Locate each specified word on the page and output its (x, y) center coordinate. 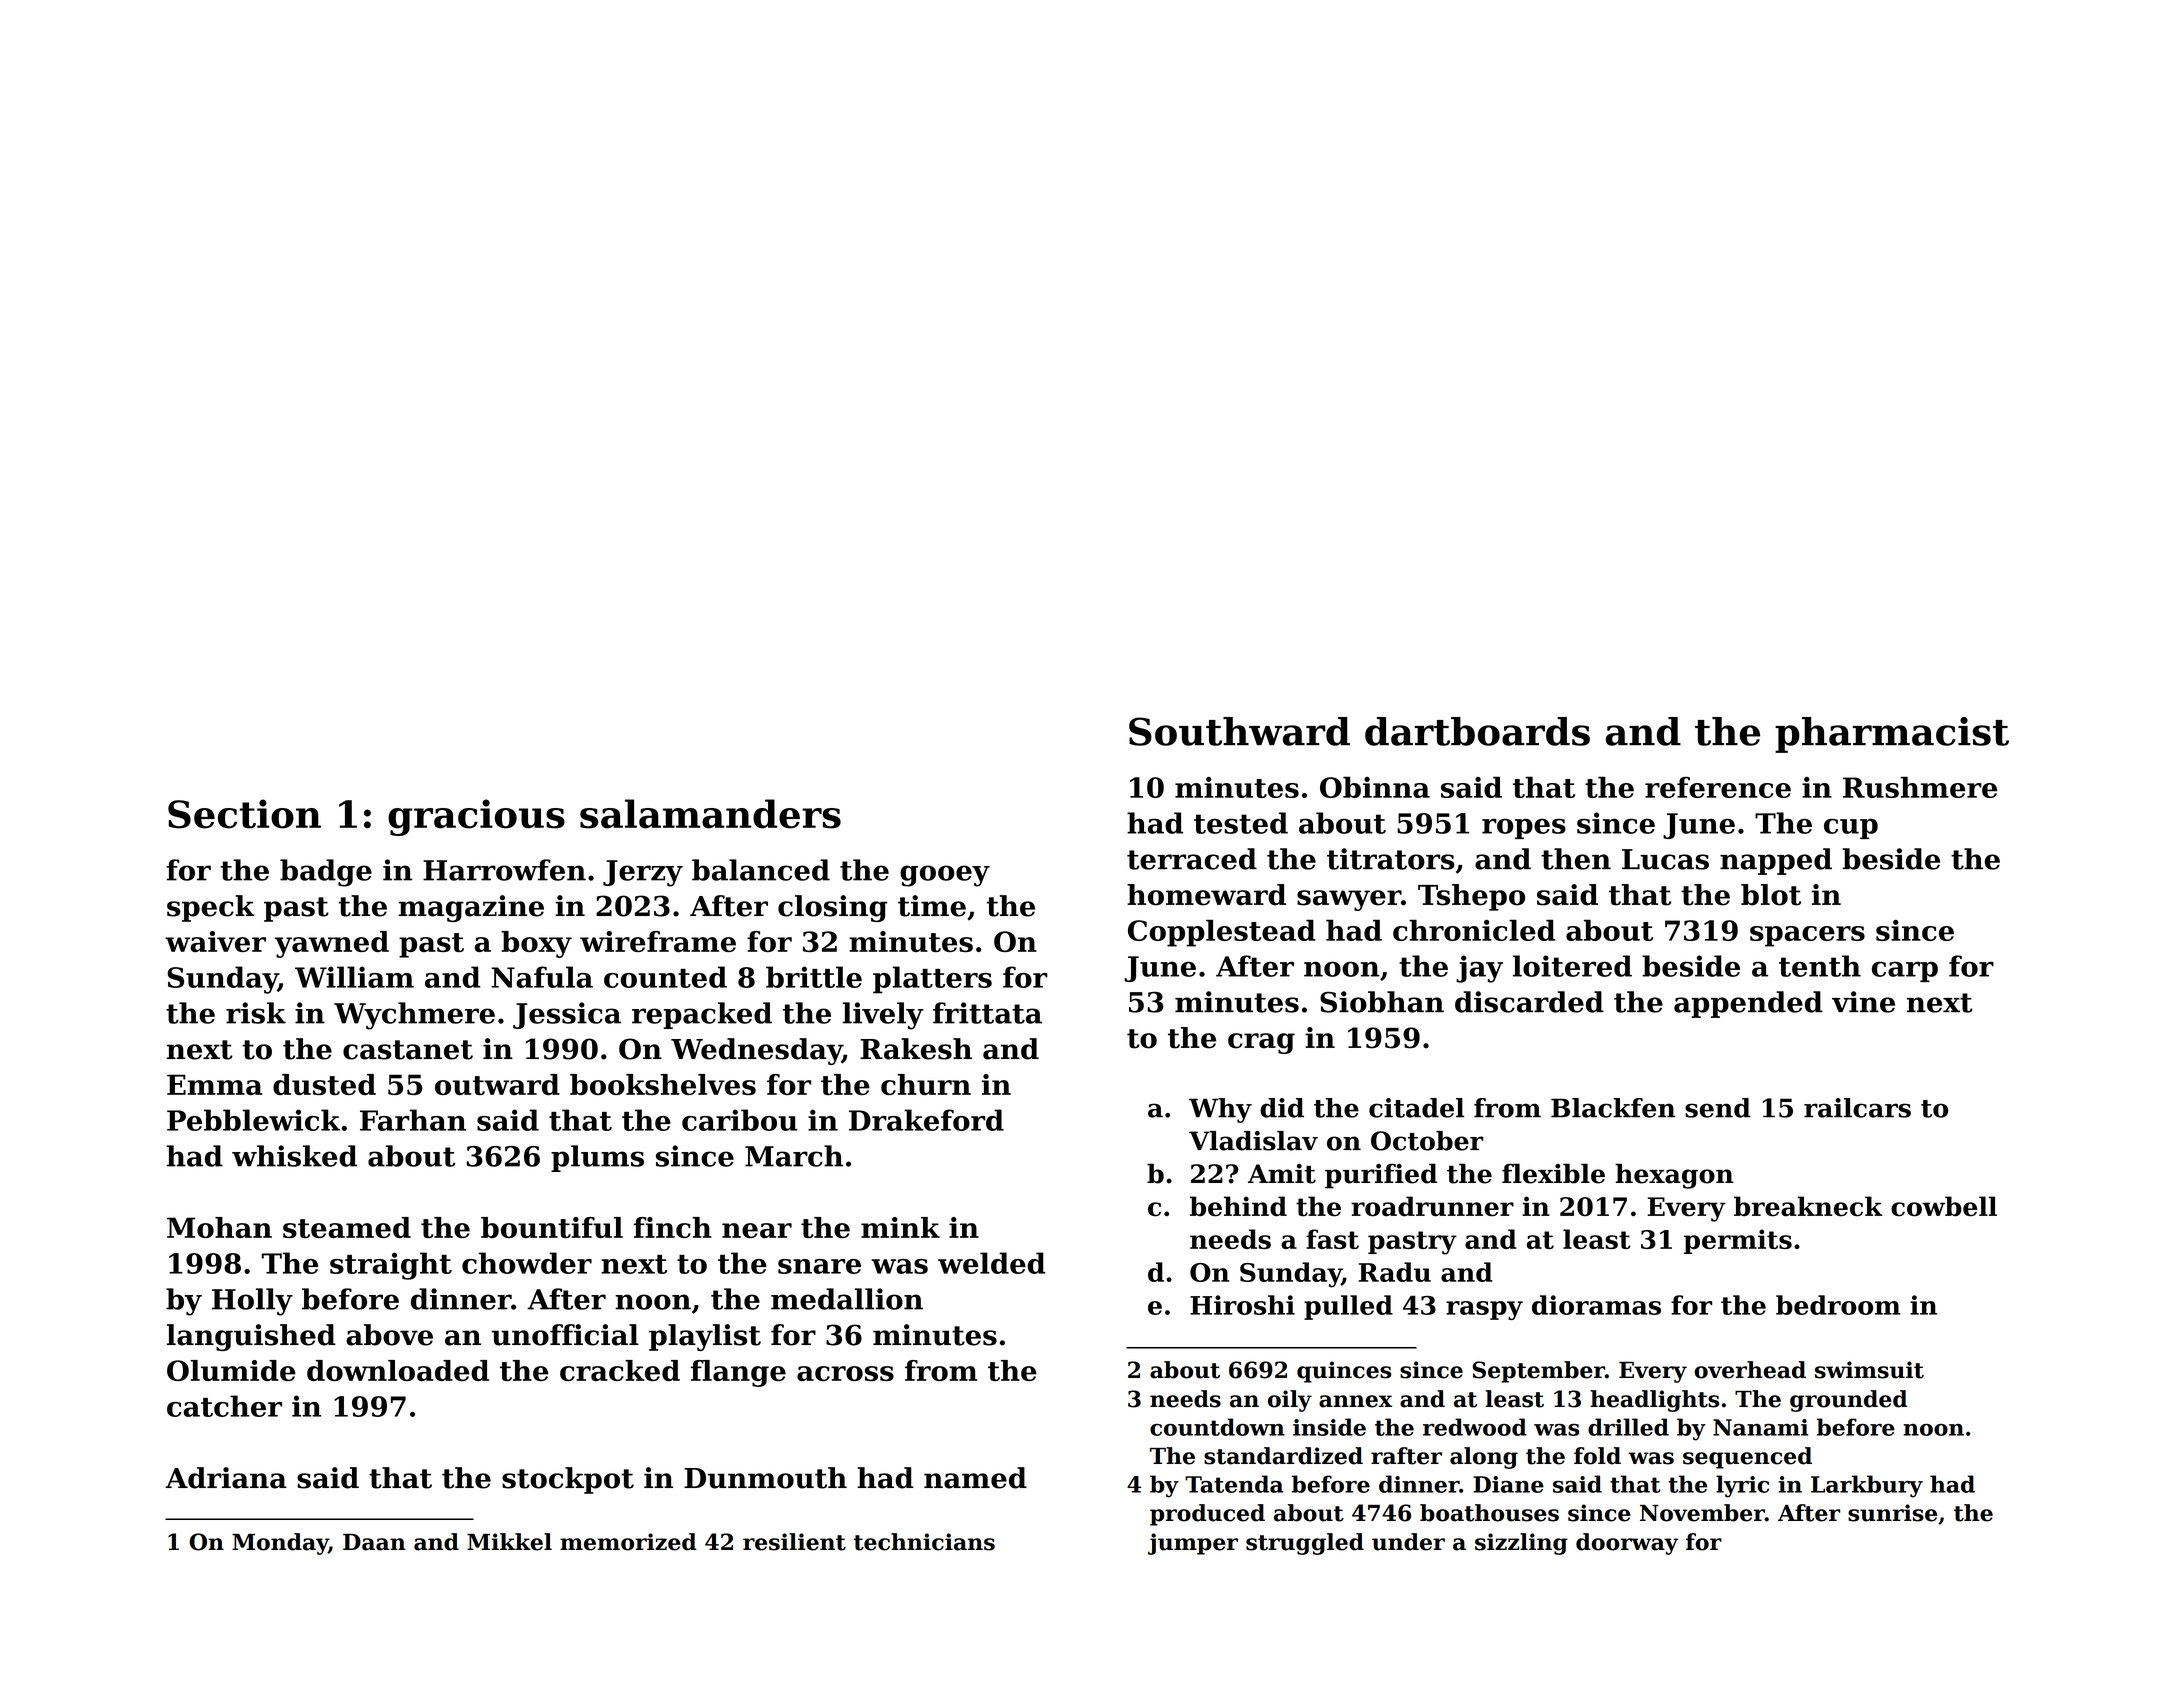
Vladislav (1253, 1141)
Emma (214, 1084)
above (389, 1335)
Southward (1239, 731)
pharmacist (1892, 735)
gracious (476, 817)
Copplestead (1222, 933)
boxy (536, 944)
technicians (924, 1542)
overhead (1750, 1370)
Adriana (226, 1478)
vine (1863, 1002)
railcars (1857, 1108)
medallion (847, 1299)
